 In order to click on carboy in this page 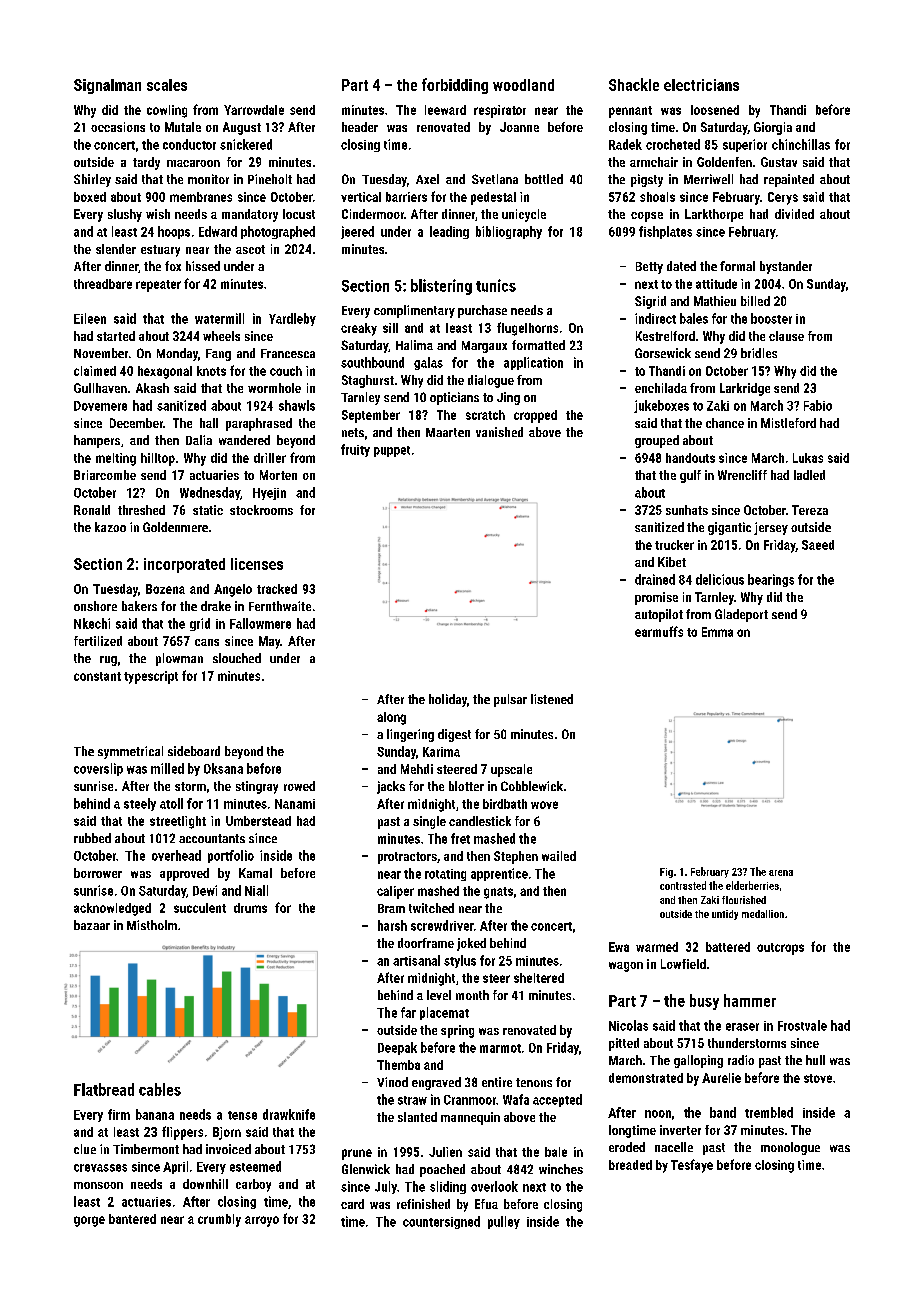, I will do `click(253, 1185)`.
